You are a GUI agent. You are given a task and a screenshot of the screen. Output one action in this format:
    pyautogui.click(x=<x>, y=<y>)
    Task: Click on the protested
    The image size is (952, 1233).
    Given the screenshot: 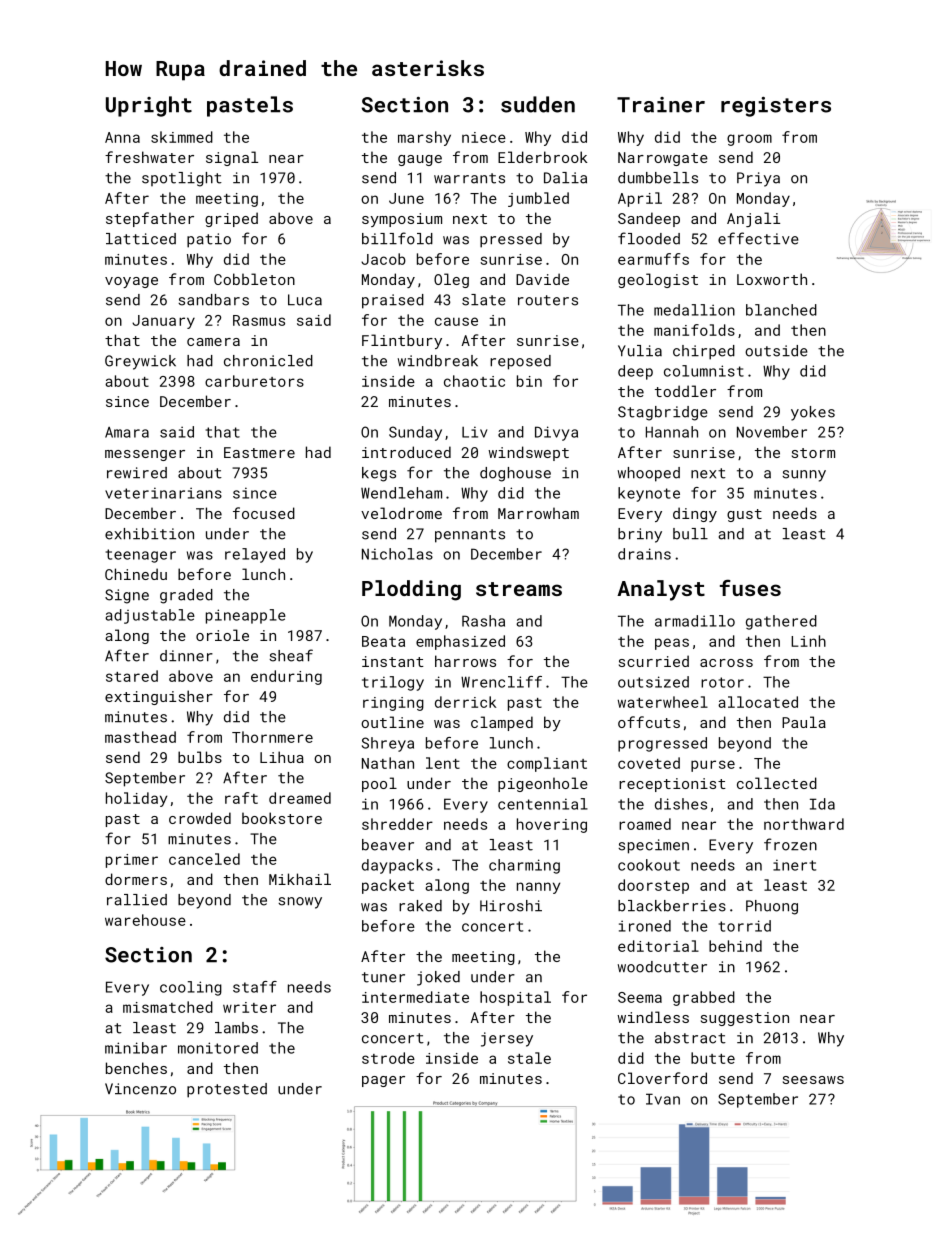 What is the action you would take?
    pyautogui.click(x=227, y=1090)
